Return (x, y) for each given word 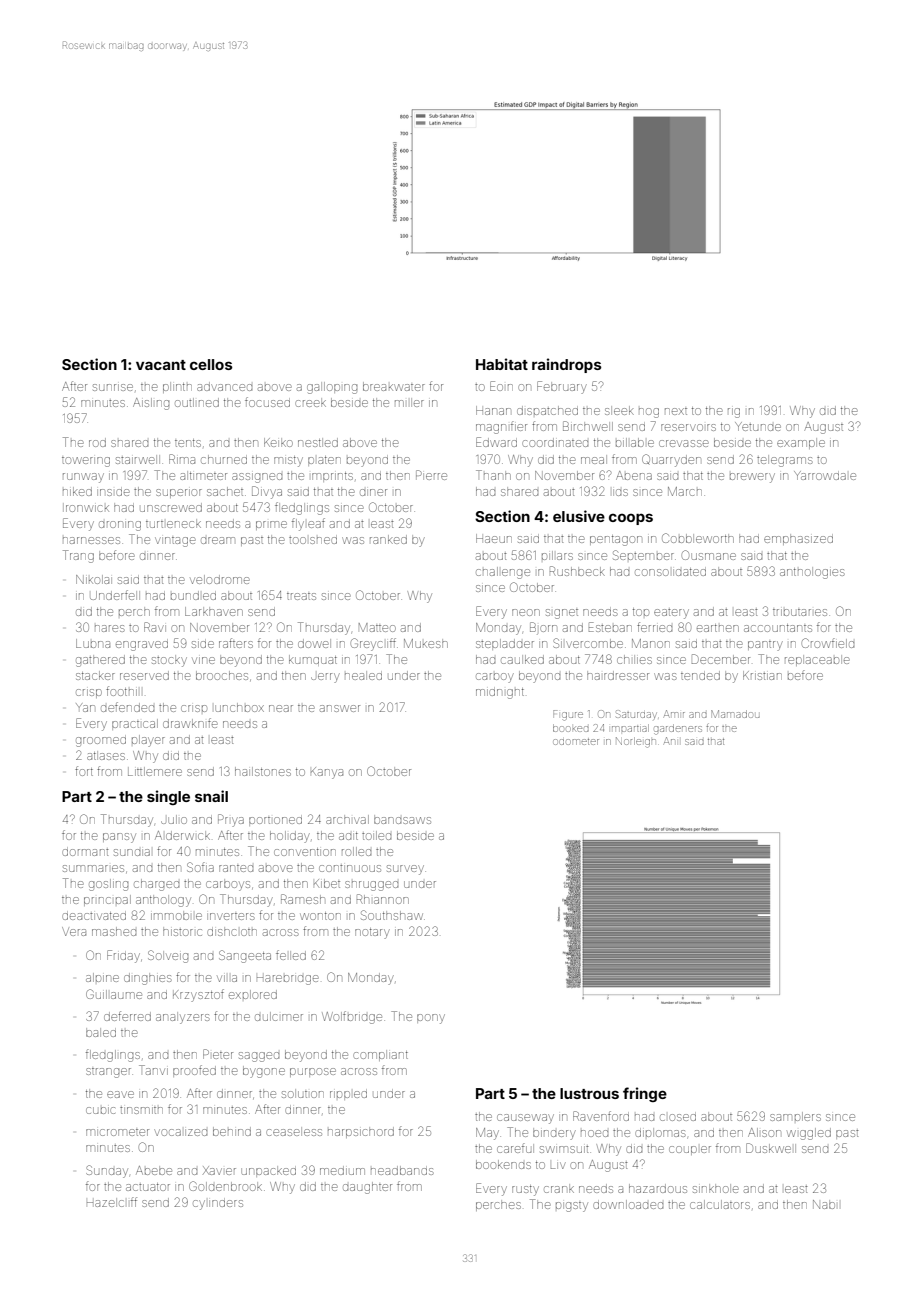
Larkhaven (214, 611)
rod (97, 442)
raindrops (566, 365)
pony (431, 1019)
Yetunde (758, 426)
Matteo (377, 627)
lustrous (589, 1093)
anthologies (812, 573)
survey (405, 870)
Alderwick (182, 835)
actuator (148, 1187)
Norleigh (636, 742)
